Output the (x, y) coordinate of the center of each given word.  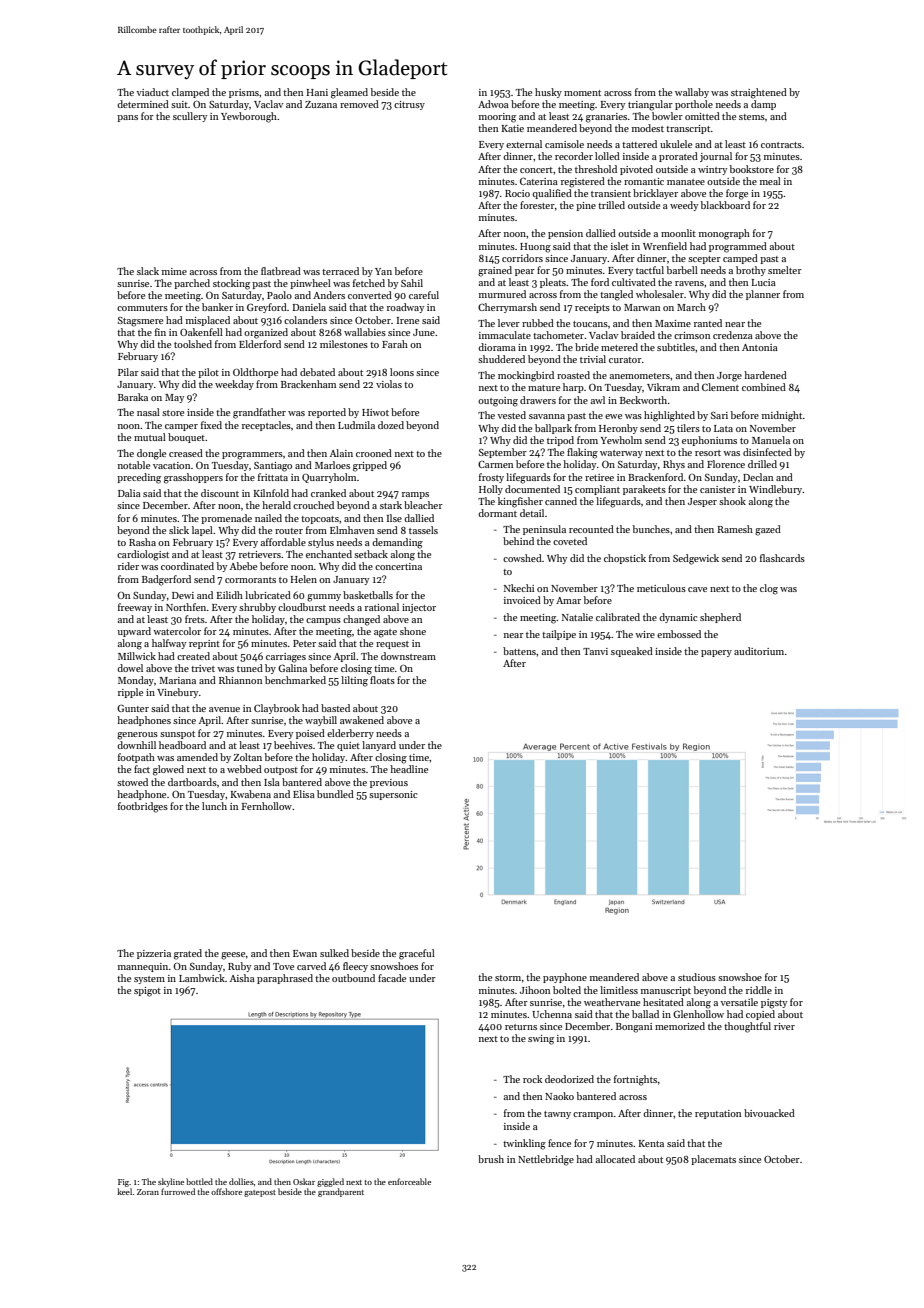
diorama (497, 347)
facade (392, 978)
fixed (211, 425)
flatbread (281, 271)
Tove (283, 966)
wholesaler (660, 294)
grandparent (341, 1192)
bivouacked (769, 1113)
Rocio (517, 193)
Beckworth (643, 400)
